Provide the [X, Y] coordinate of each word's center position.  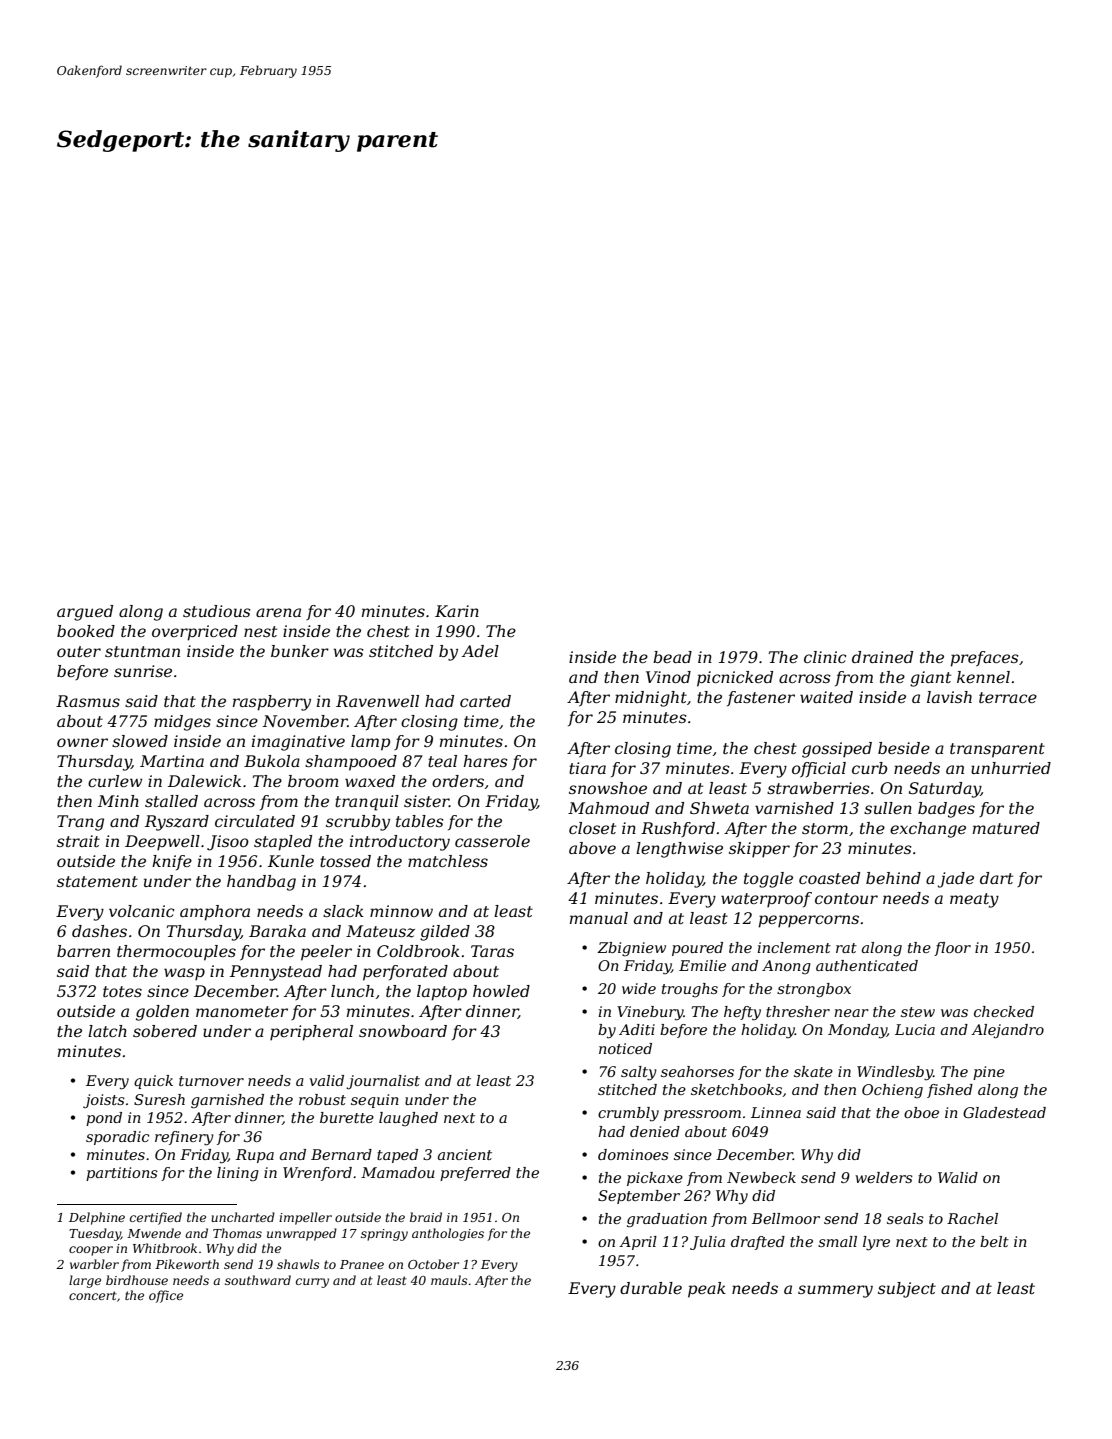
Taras [492, 951]
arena [278, 612]
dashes [99, 931]
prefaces [984, 659]
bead [672, 657]
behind [893, 878]
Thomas [237, 1233]
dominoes [633, 1154]
